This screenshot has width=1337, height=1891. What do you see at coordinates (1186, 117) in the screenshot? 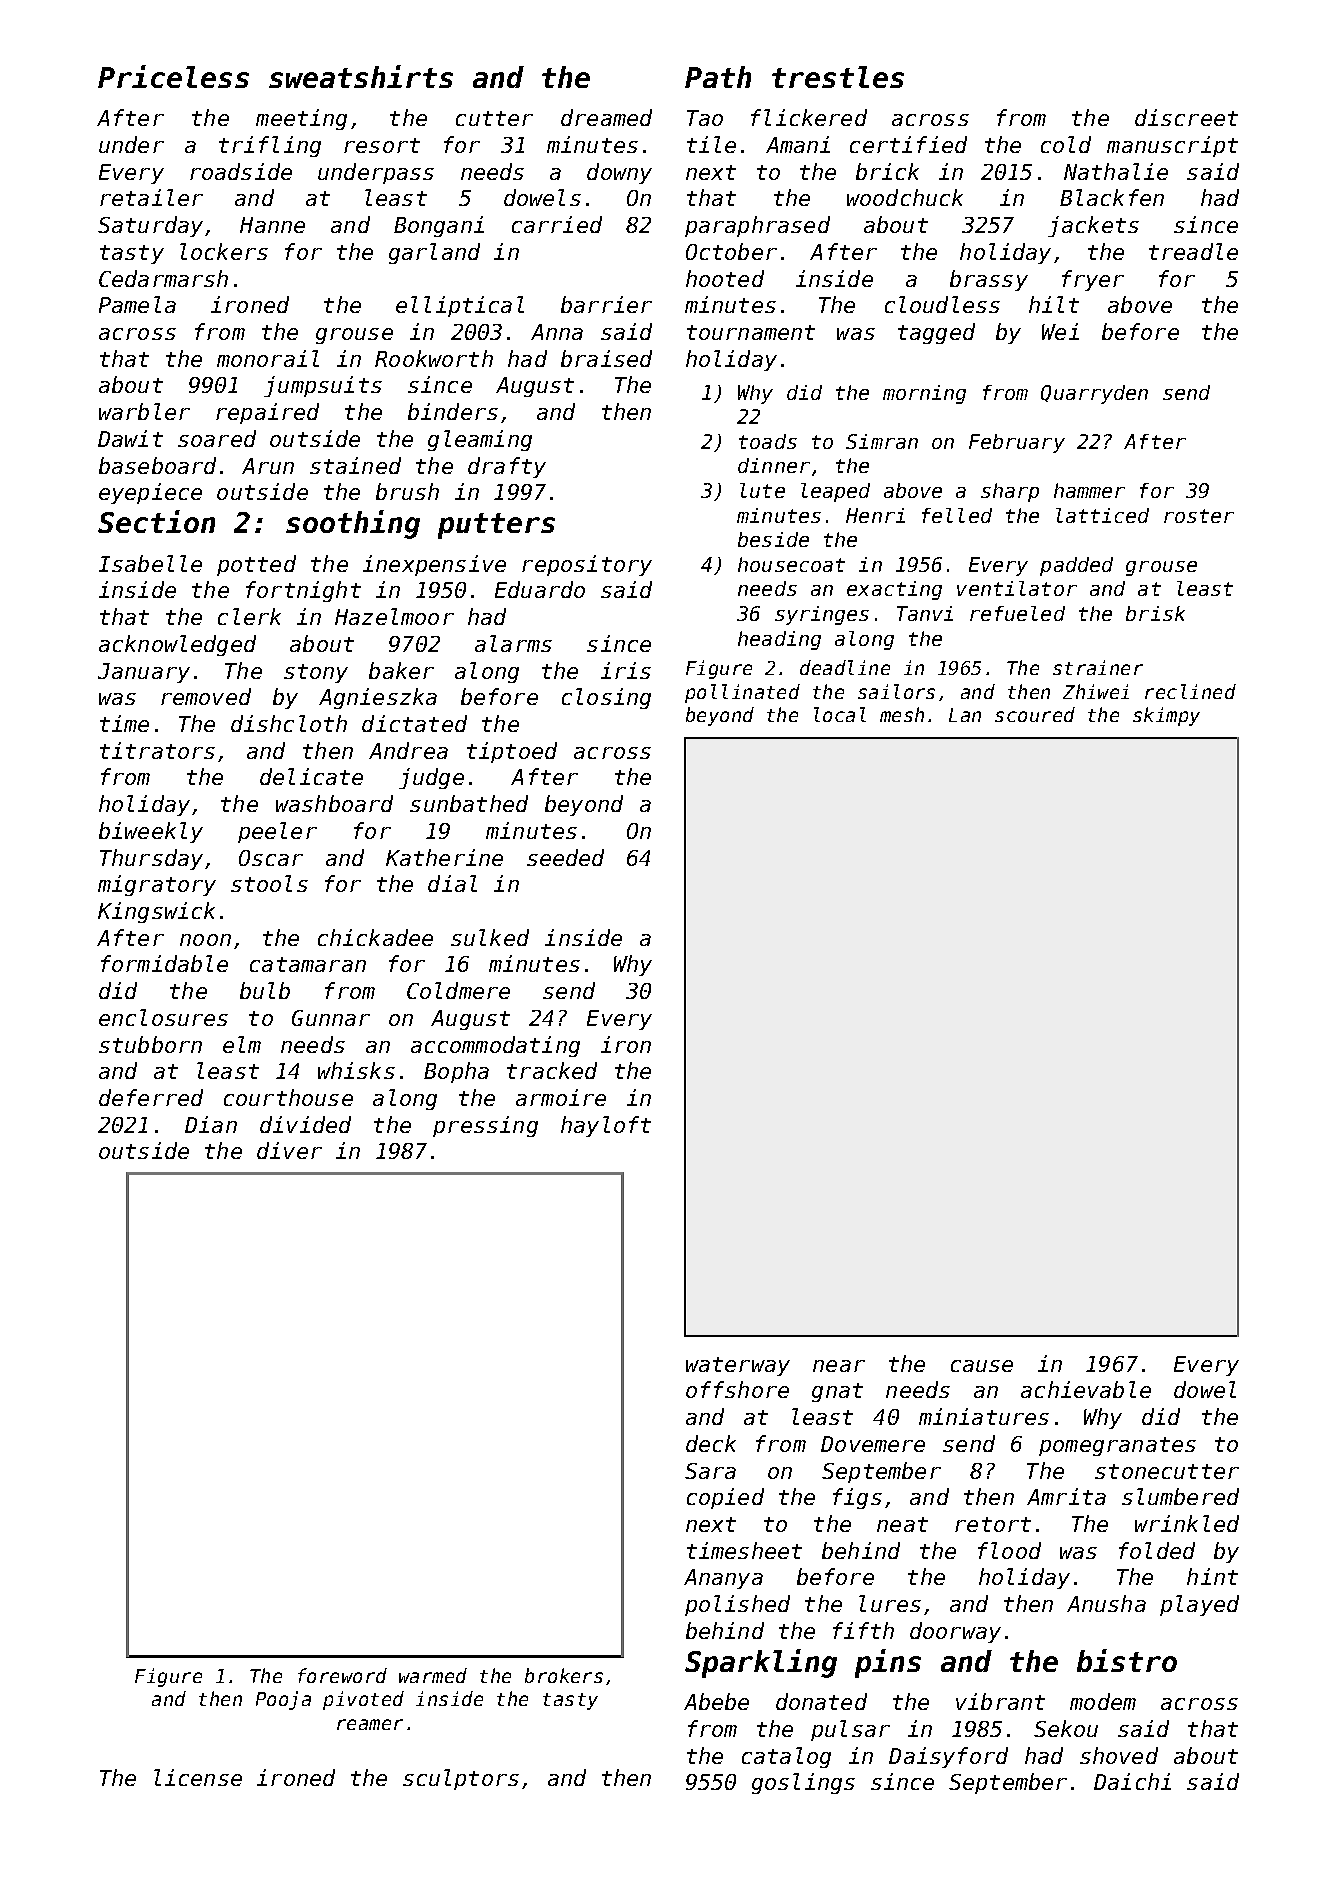
I see `discreet` at bounding box center [1186, 117].
